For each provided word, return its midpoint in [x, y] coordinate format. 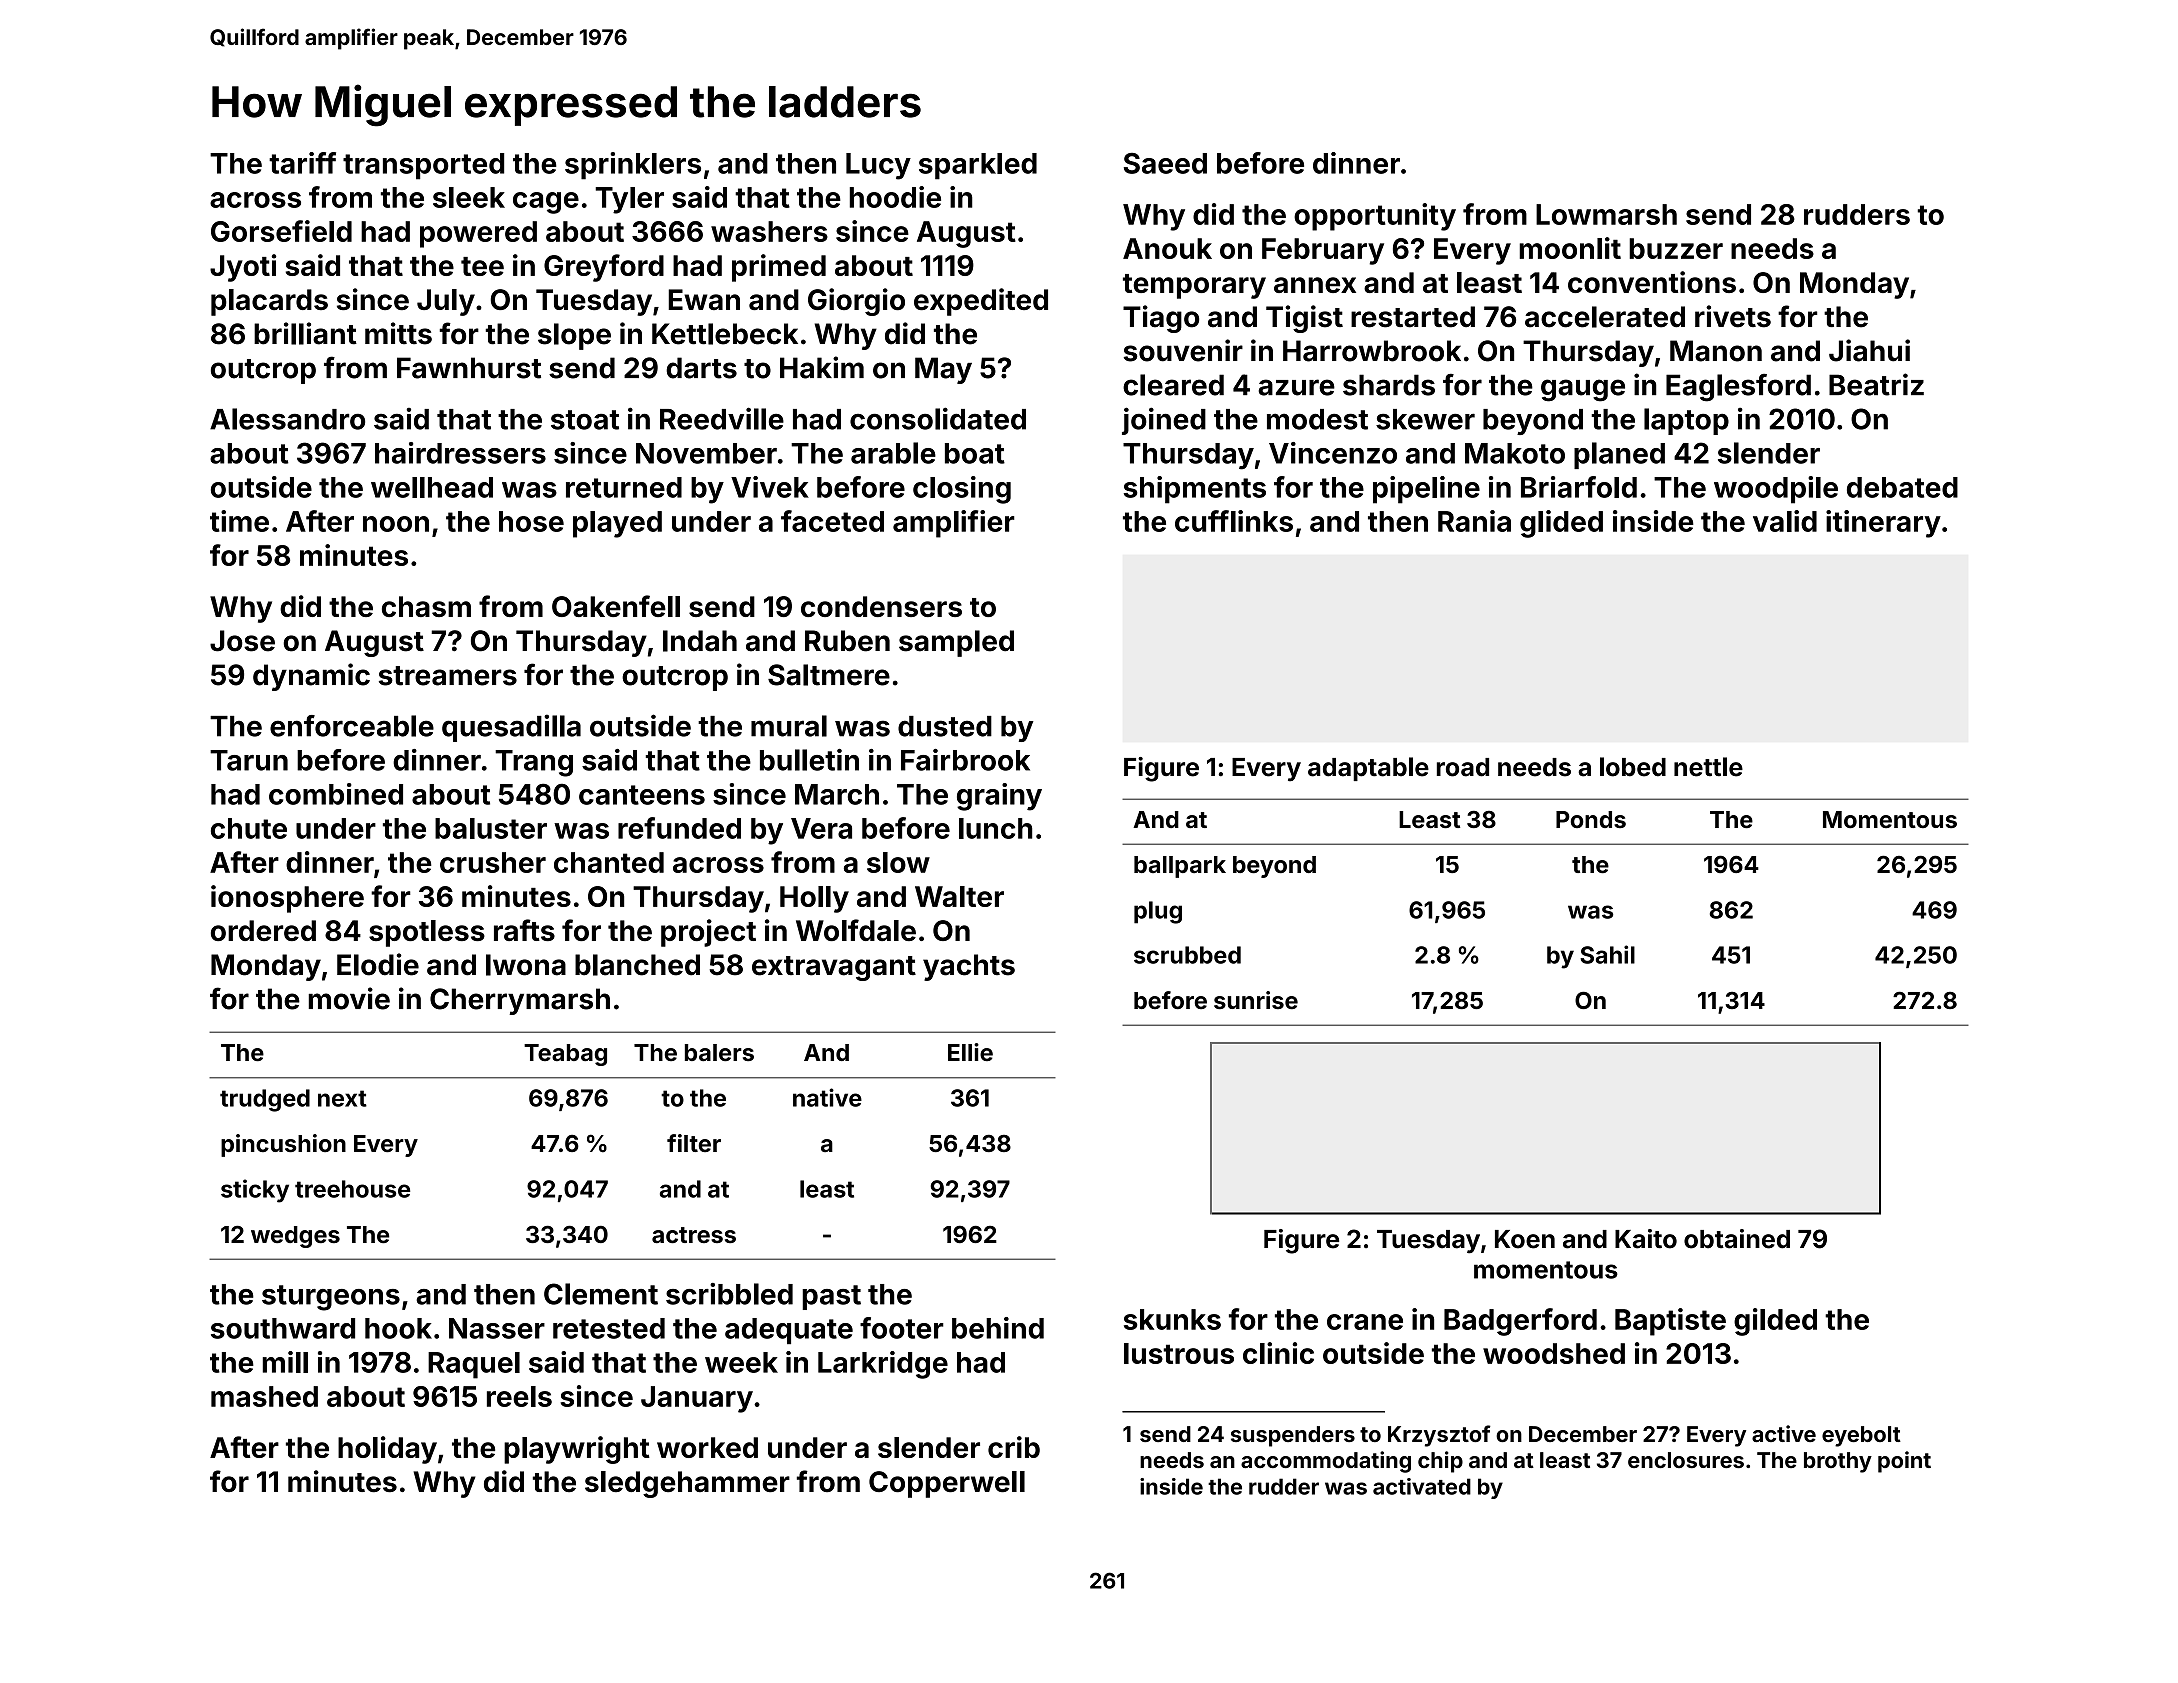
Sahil [1607, 954]
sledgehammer [687, 1484]
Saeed [1165, 163]
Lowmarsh [1606, 214]
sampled [956, 643]
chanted [609, 862]
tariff [302, 163]
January [697, 1399]
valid [1785, 521]
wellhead [432, 487]
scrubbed [1187, 955]
